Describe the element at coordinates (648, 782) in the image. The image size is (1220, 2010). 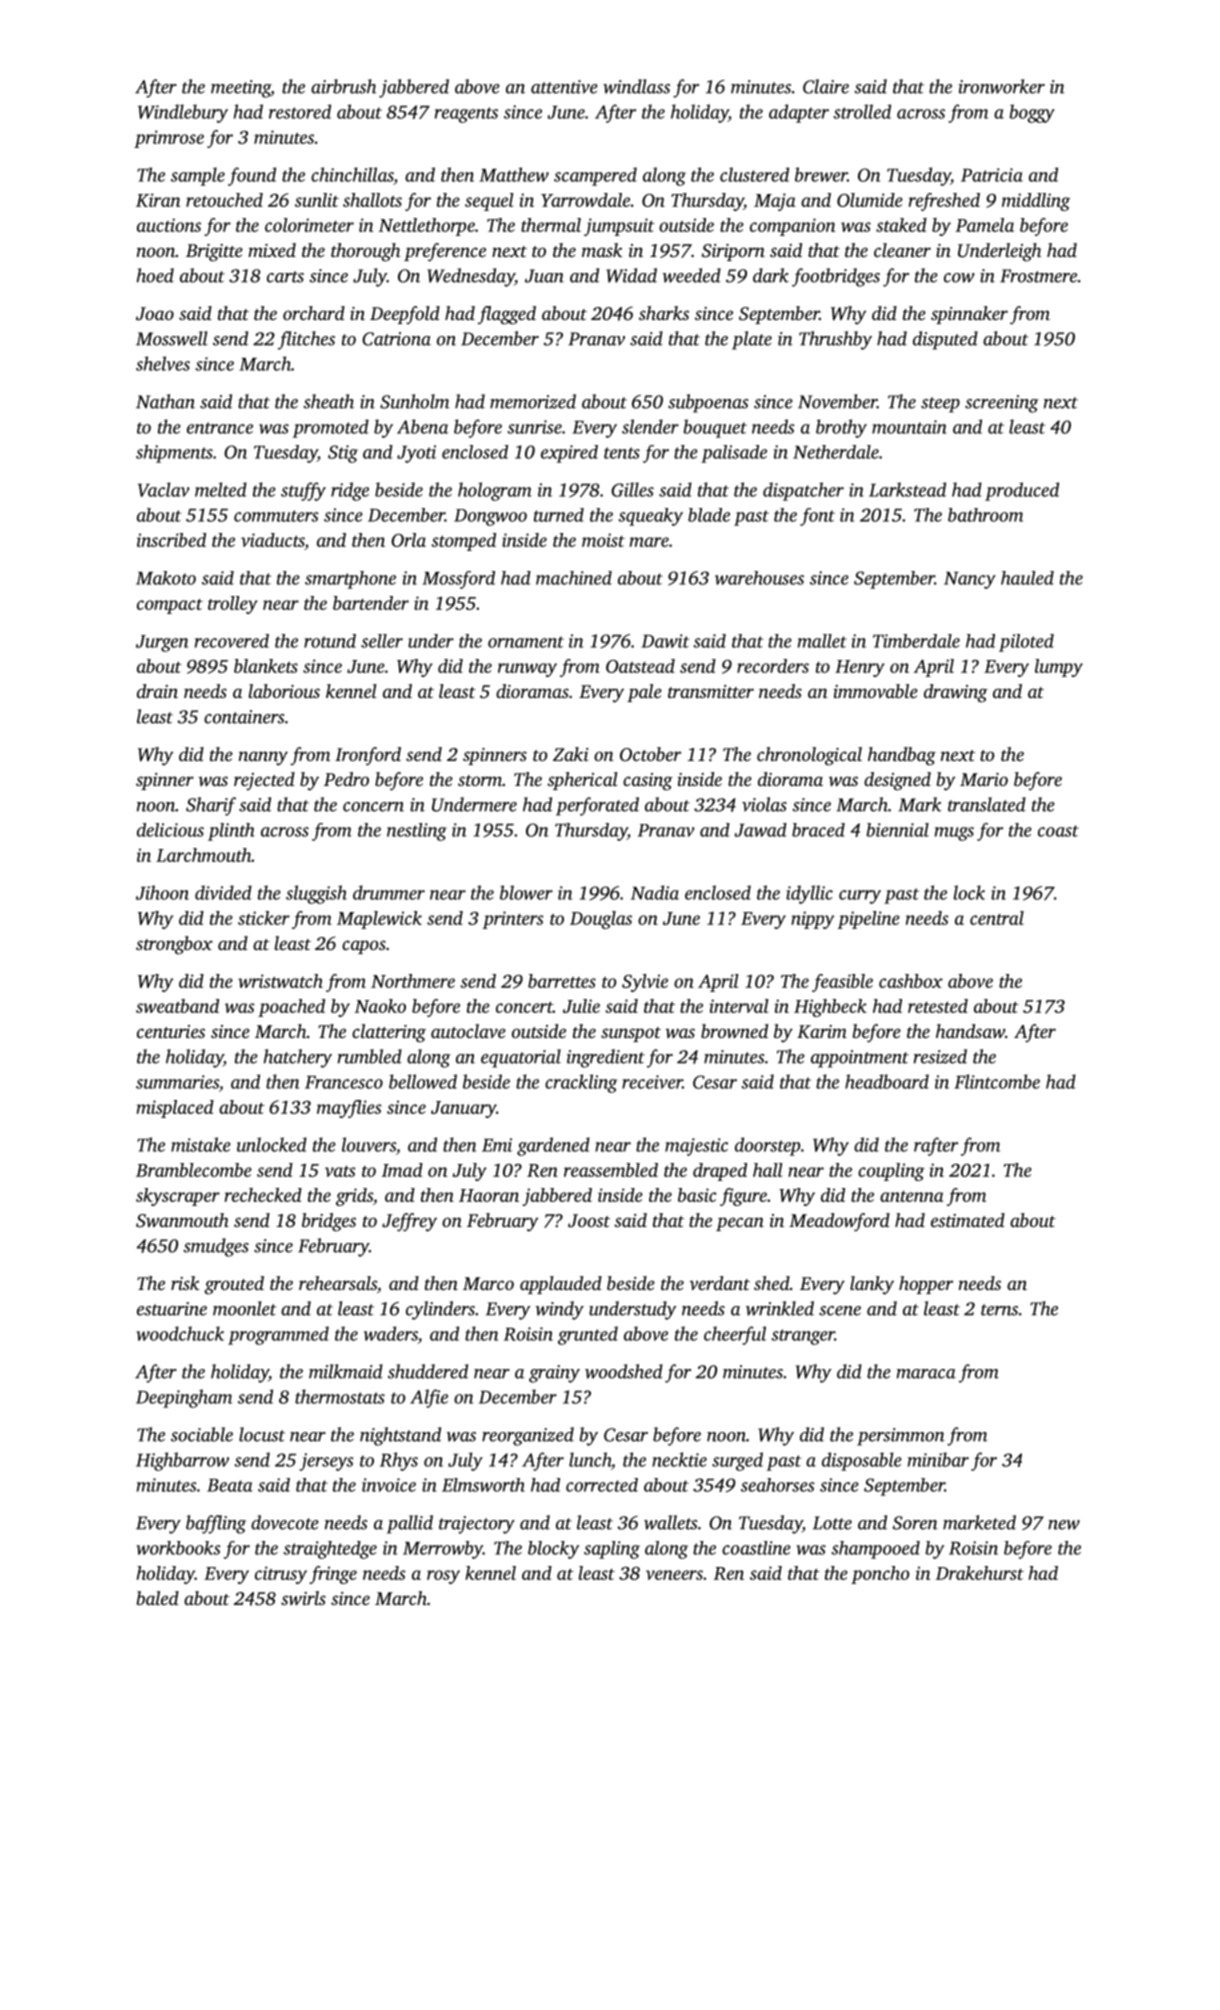
I see `casing` at that location.
